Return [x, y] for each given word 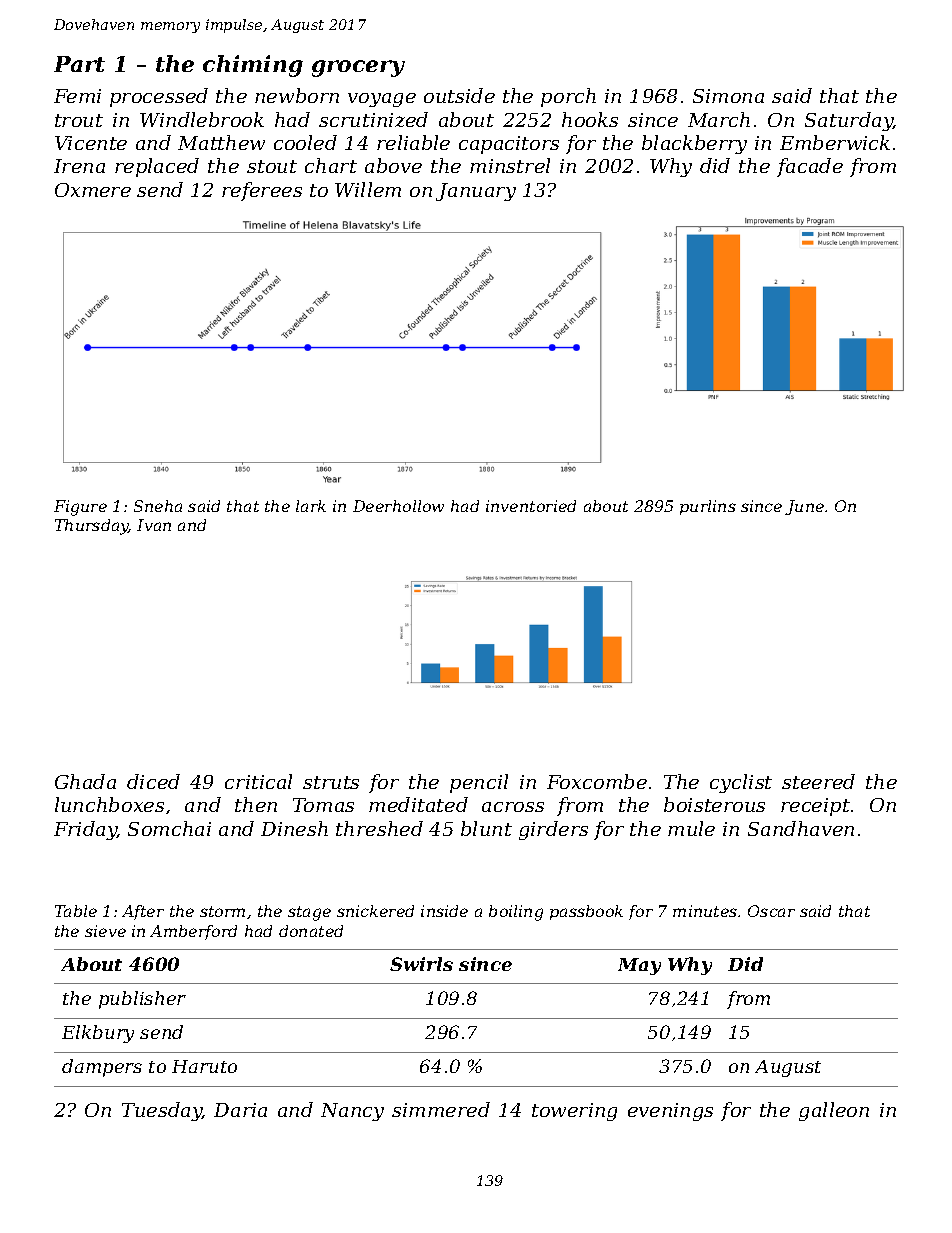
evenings [670, 1112]
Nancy [352, 1112]
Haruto [204, 1066]
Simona [728, 96]
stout [272, 166]
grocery [358, 68]
